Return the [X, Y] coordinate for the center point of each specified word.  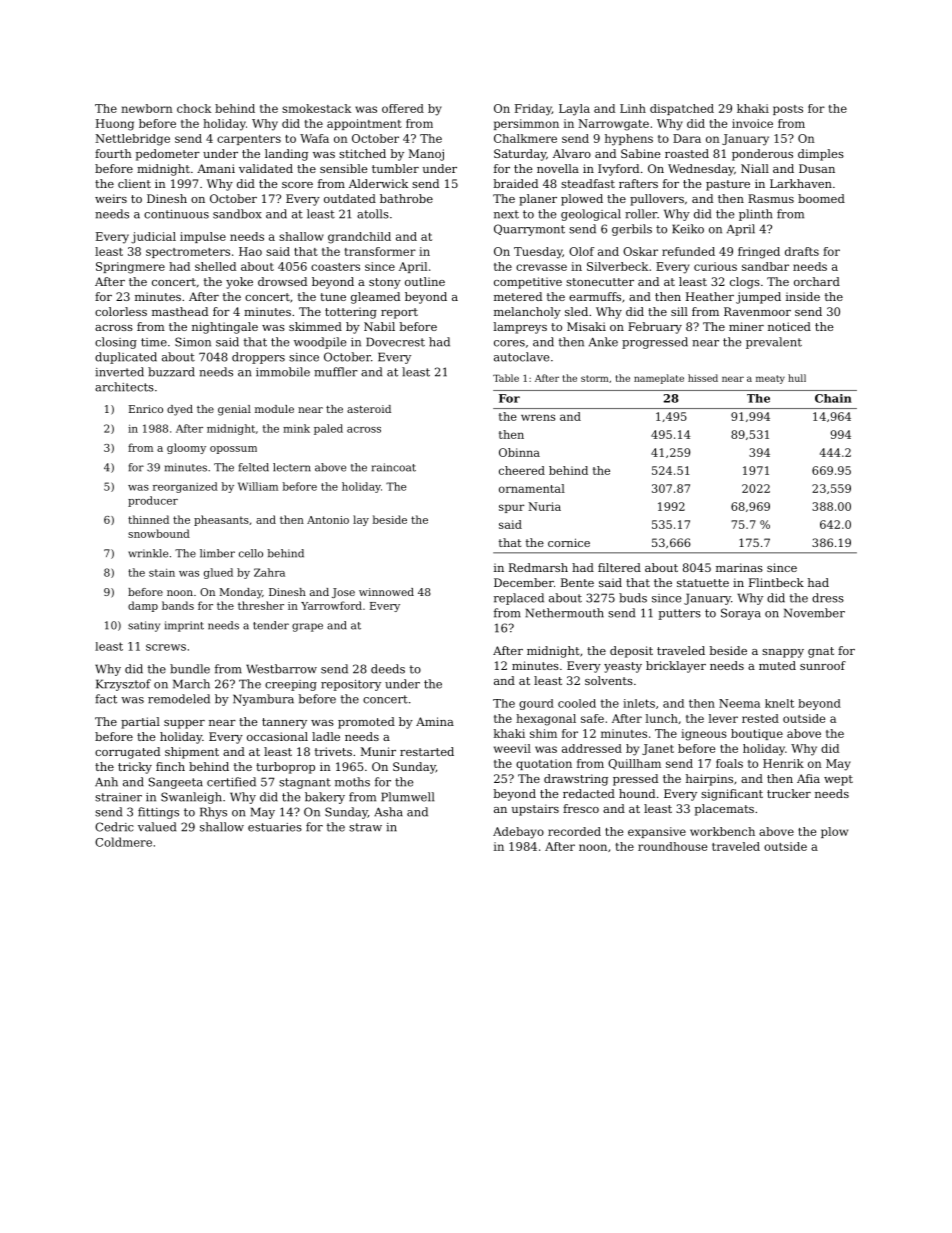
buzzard [171, 372]
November [814, 613]
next [506, 214]
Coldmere [123, 842]
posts [788, 110]
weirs [111, 198]
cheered [522, 470]
